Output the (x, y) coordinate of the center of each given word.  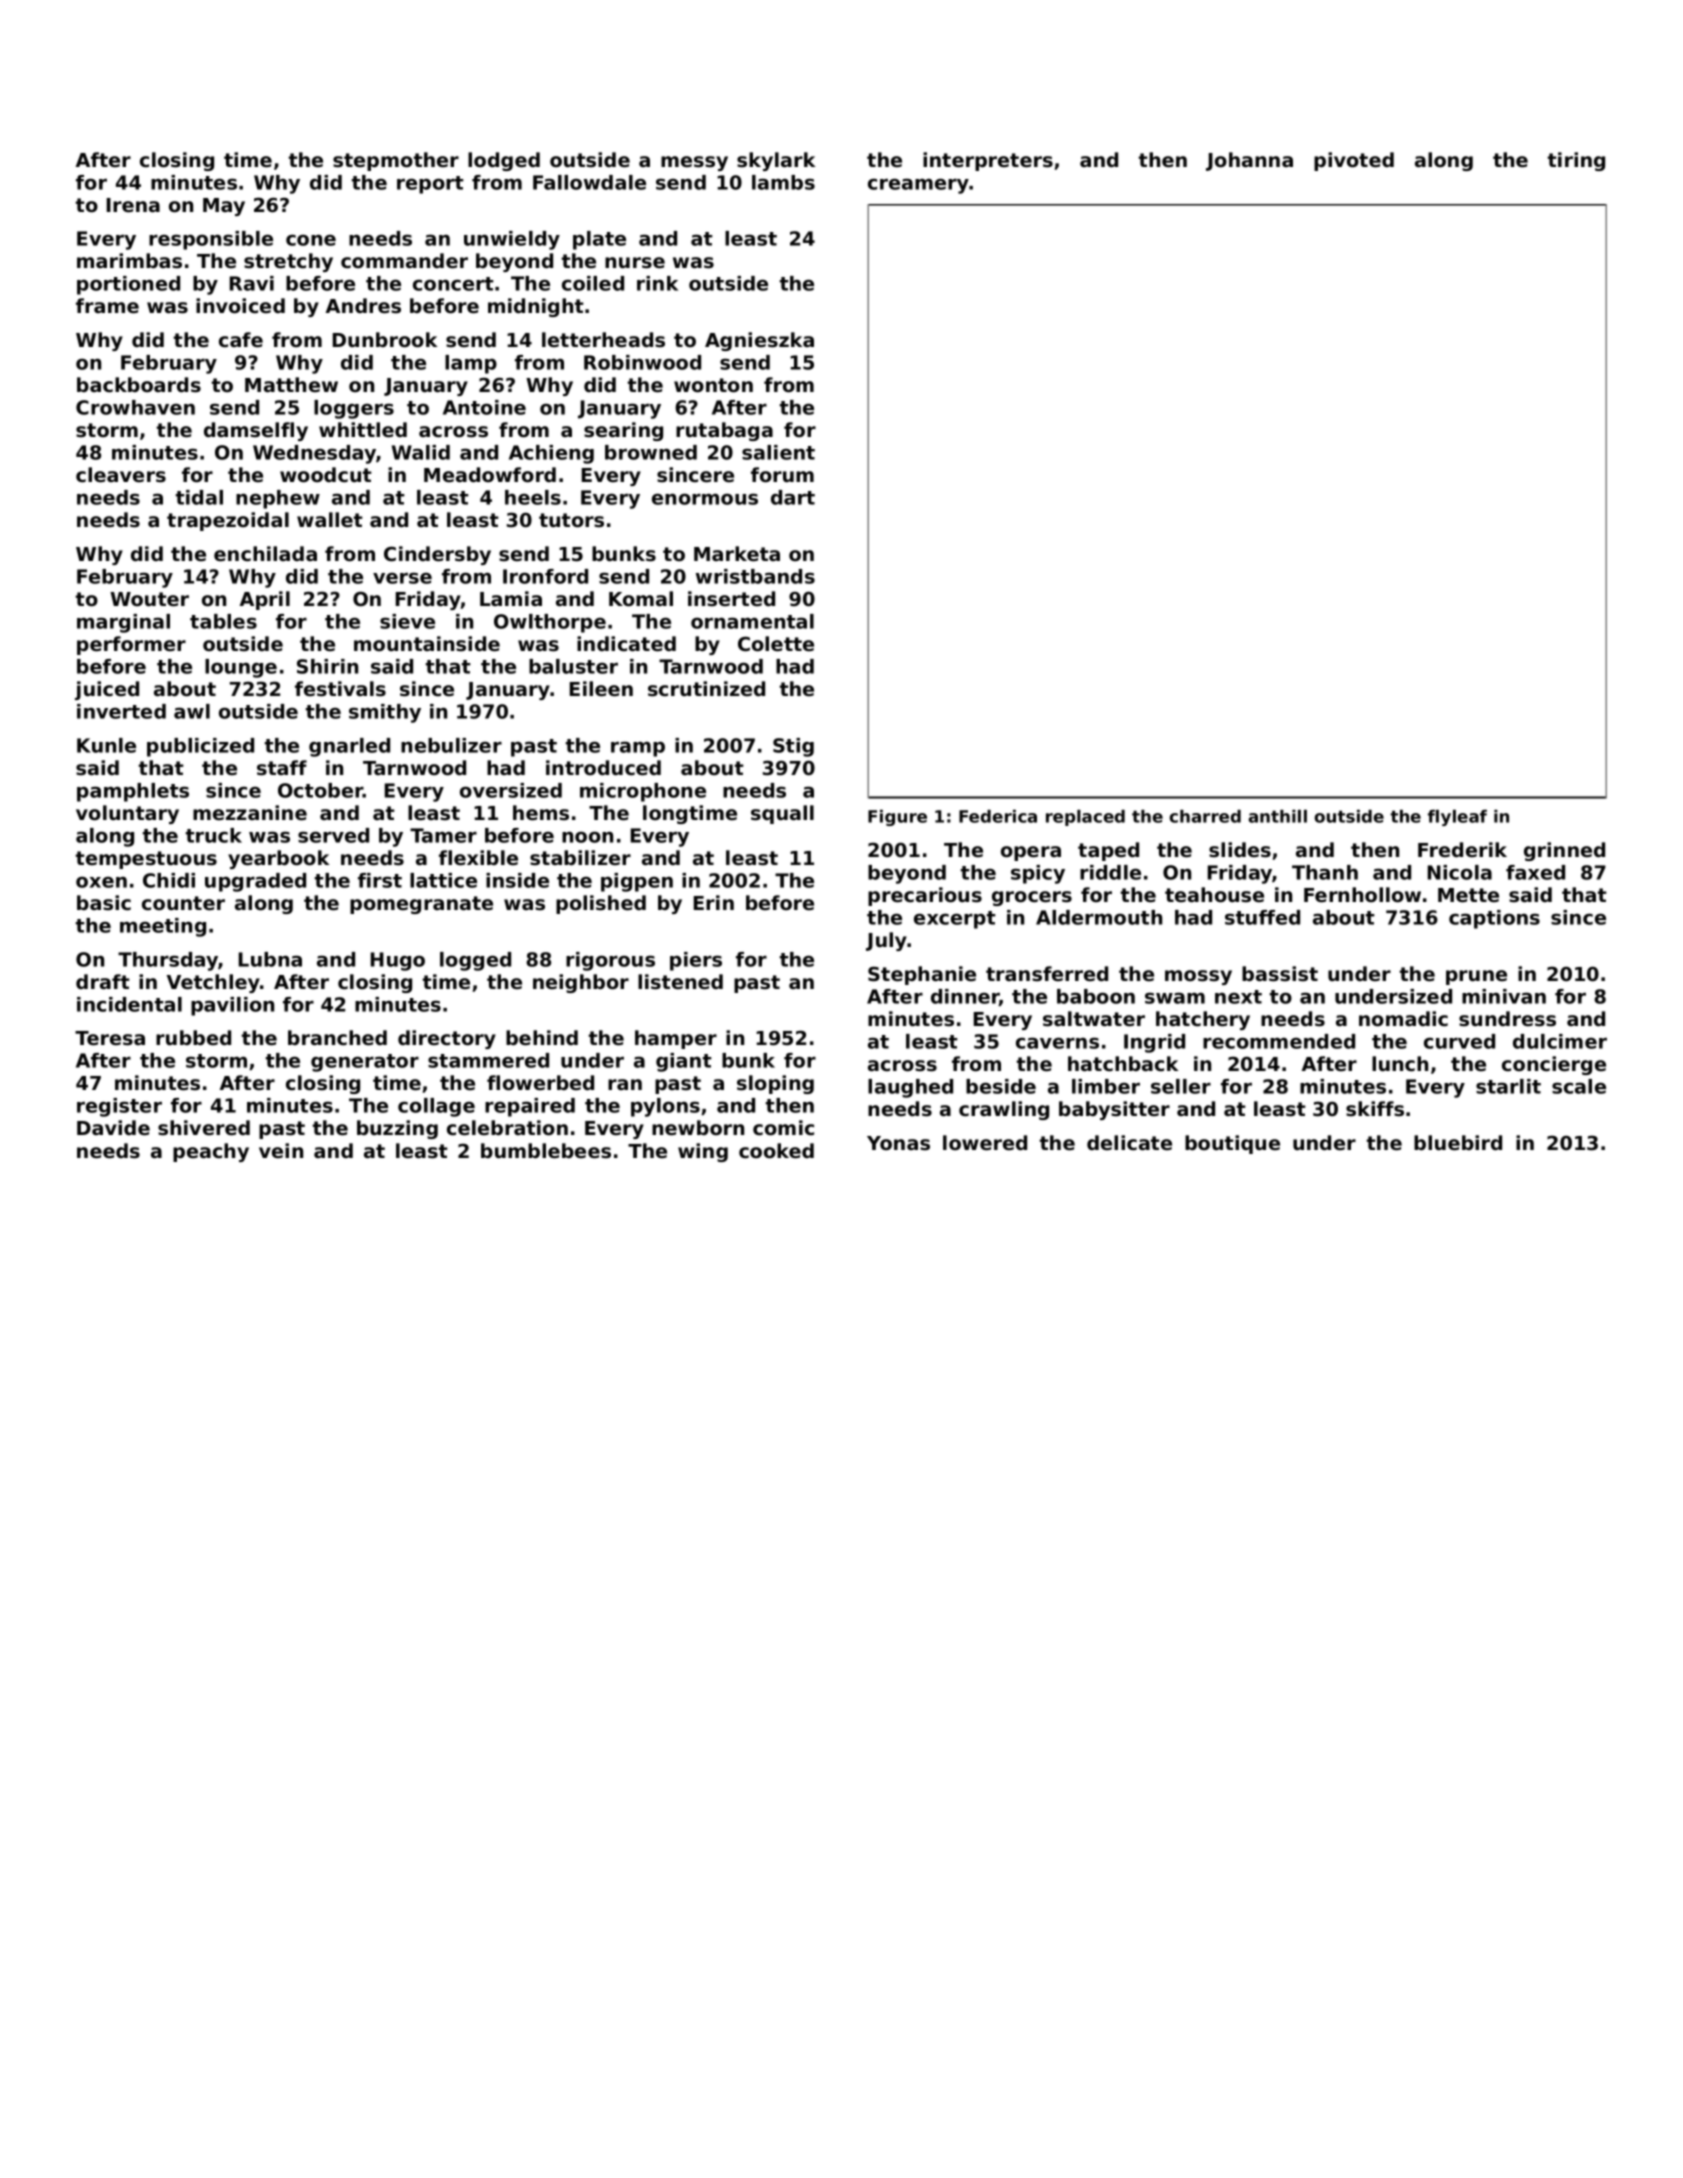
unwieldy (512, 240)
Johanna (1249, 161)
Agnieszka (759, 341)
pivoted (1354, 161)
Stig (793, 747)
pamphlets (133, 792)
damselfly (256, 431)
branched (337, 1038)
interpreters (988, 161)
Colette (776, 644)
